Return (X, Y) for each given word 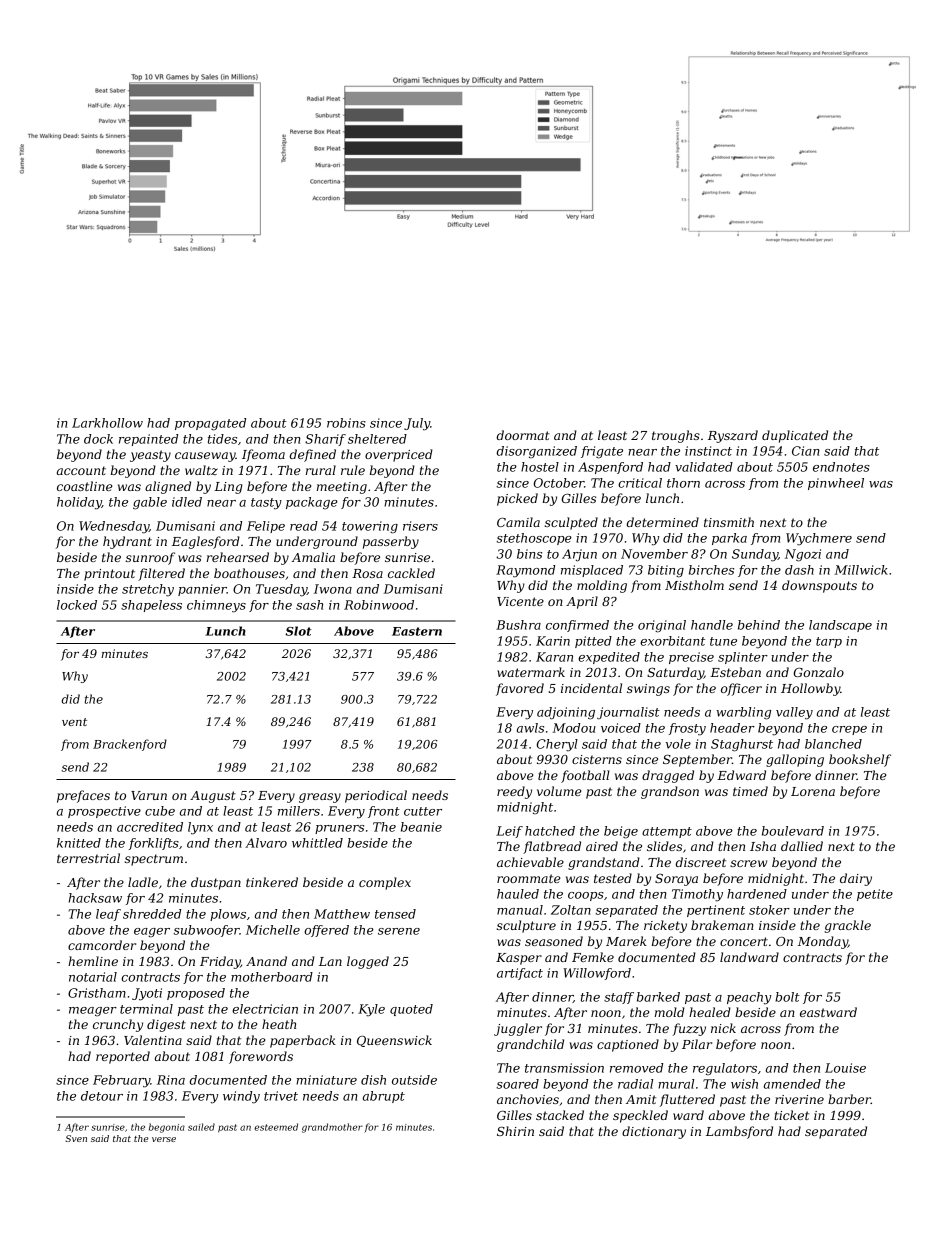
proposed (196, 994)
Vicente (520, 601)
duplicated (795, 436)
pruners (339, 829)
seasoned (554, 941)
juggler (518, 1029)
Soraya (676, 880)
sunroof (150, 558)
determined (662, 522)
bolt (787, 997)
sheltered (377, 439)
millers (299, 811)
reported (123, 1057)
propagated (210, 424)
